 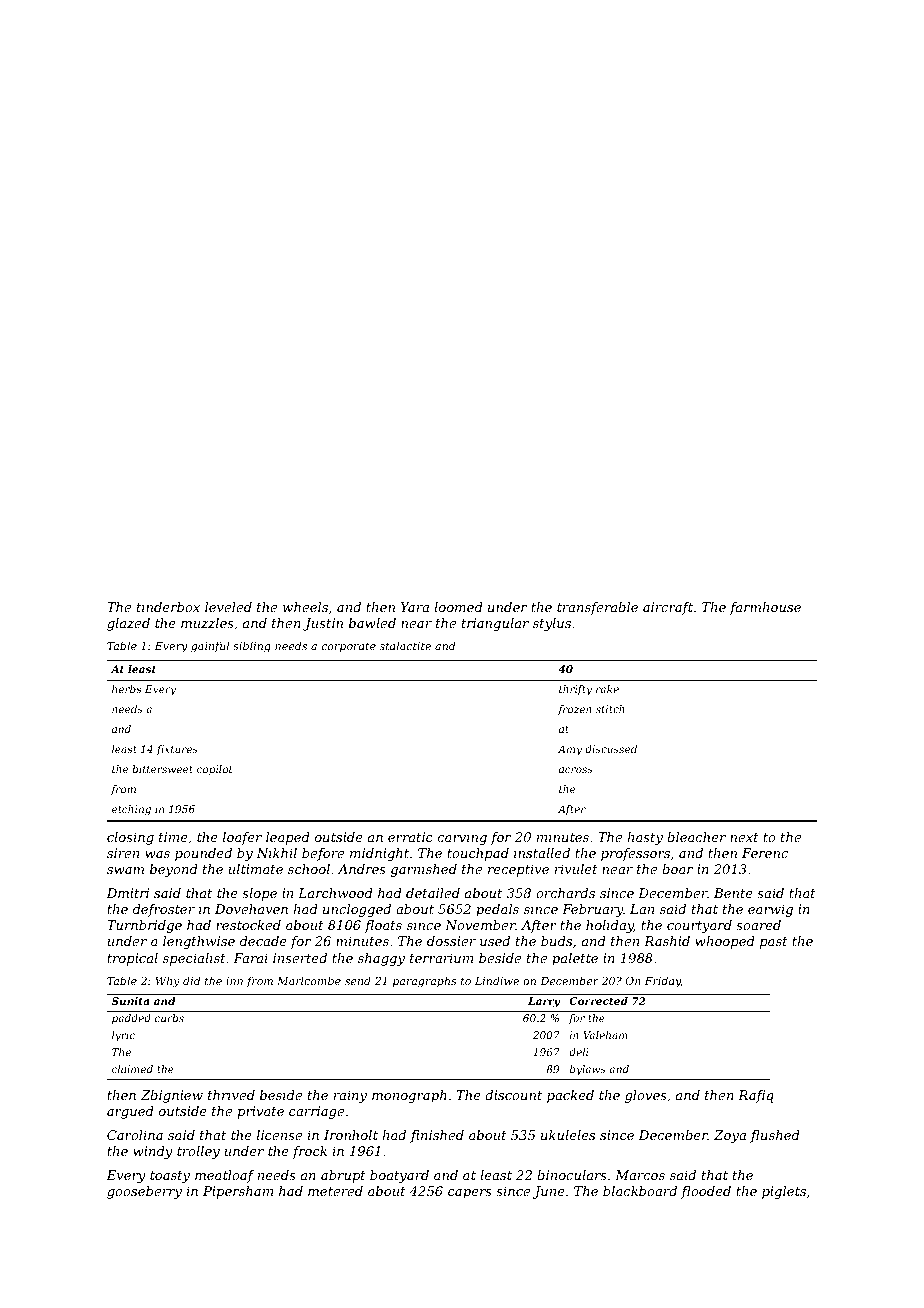 I want to click on tinderbox, so click(x=168, y=607).
